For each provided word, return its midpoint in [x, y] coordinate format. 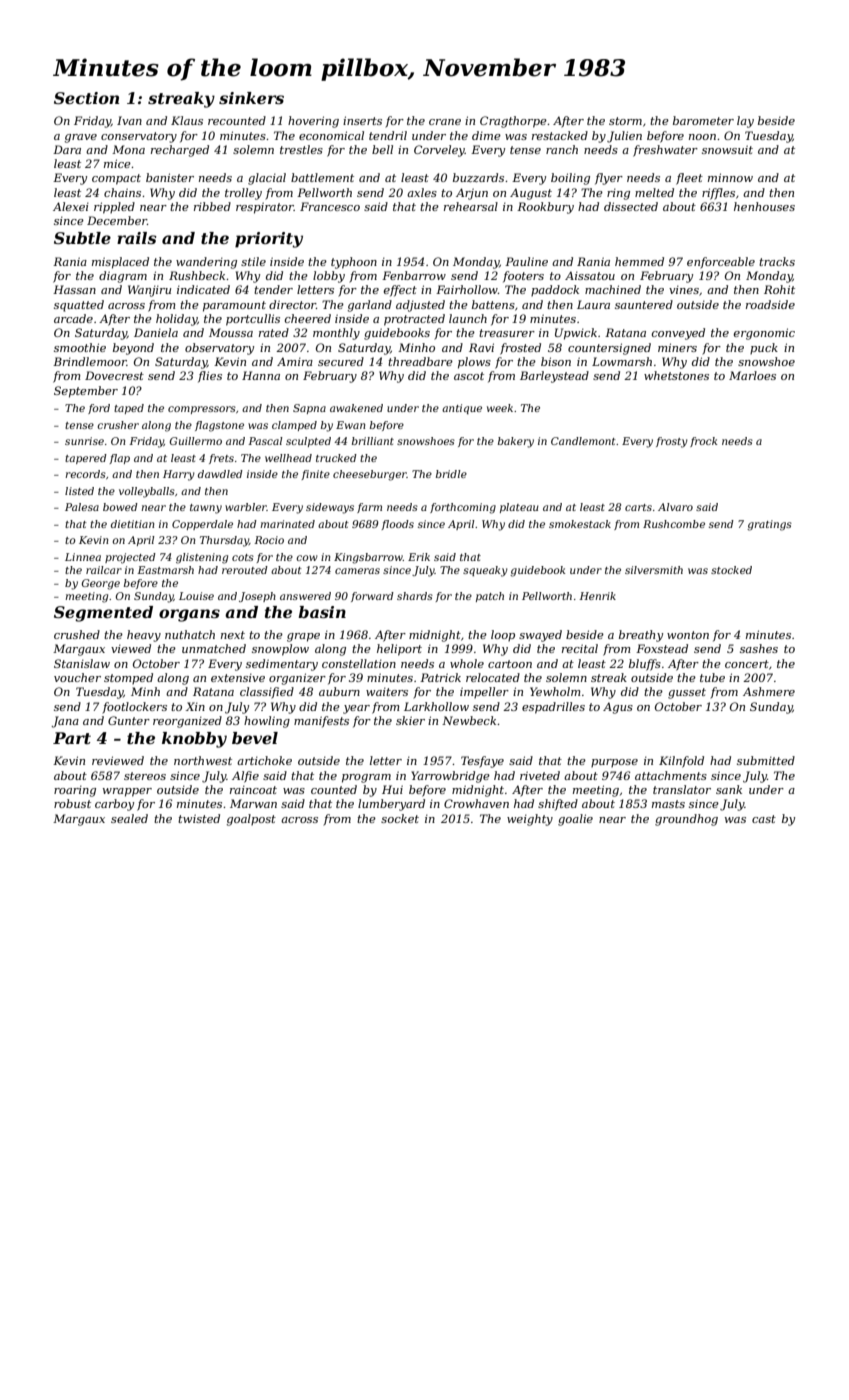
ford [99, 409]
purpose [614, 763]
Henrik [597, 596]
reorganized [187, 722]
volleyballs [147, 492]
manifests [321, 722]
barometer [703, 120]
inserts [362, 120]
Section [86, 98]
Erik [419, 557]
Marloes [752, 375]
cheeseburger [370, 475]
